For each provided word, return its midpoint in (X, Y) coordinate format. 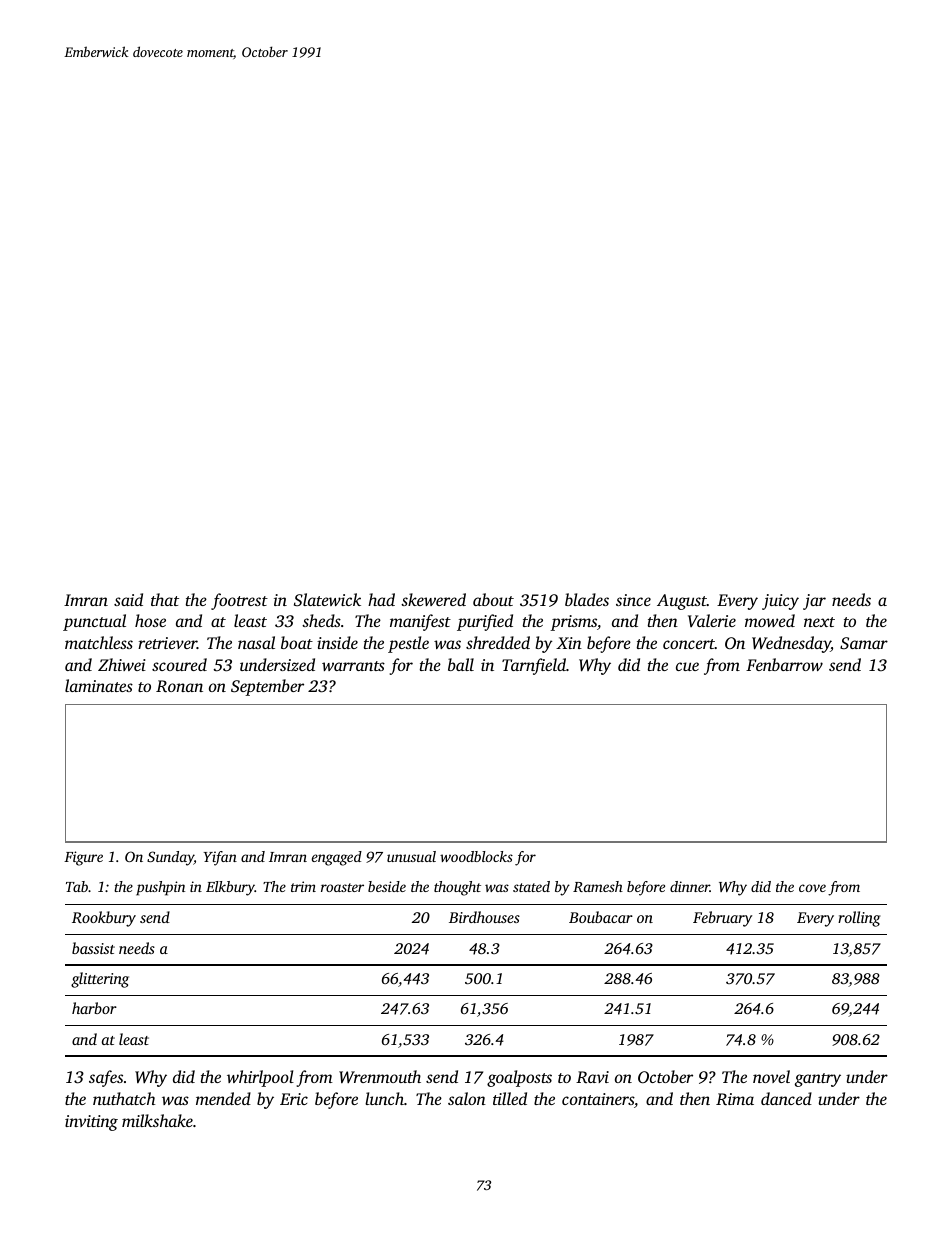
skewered (433, 599)
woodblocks (476, 856)
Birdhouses (484, 917)
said (128, 599)
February (722, 919)
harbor (94, 1008)
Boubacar (601, 917)
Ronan (179, 686)
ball (461, 664)
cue (687, 666)
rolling (859, 919)
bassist (93, 948)
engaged (337, 858)
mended (223, 1098)
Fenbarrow (784, 664)
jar (814, 602)
